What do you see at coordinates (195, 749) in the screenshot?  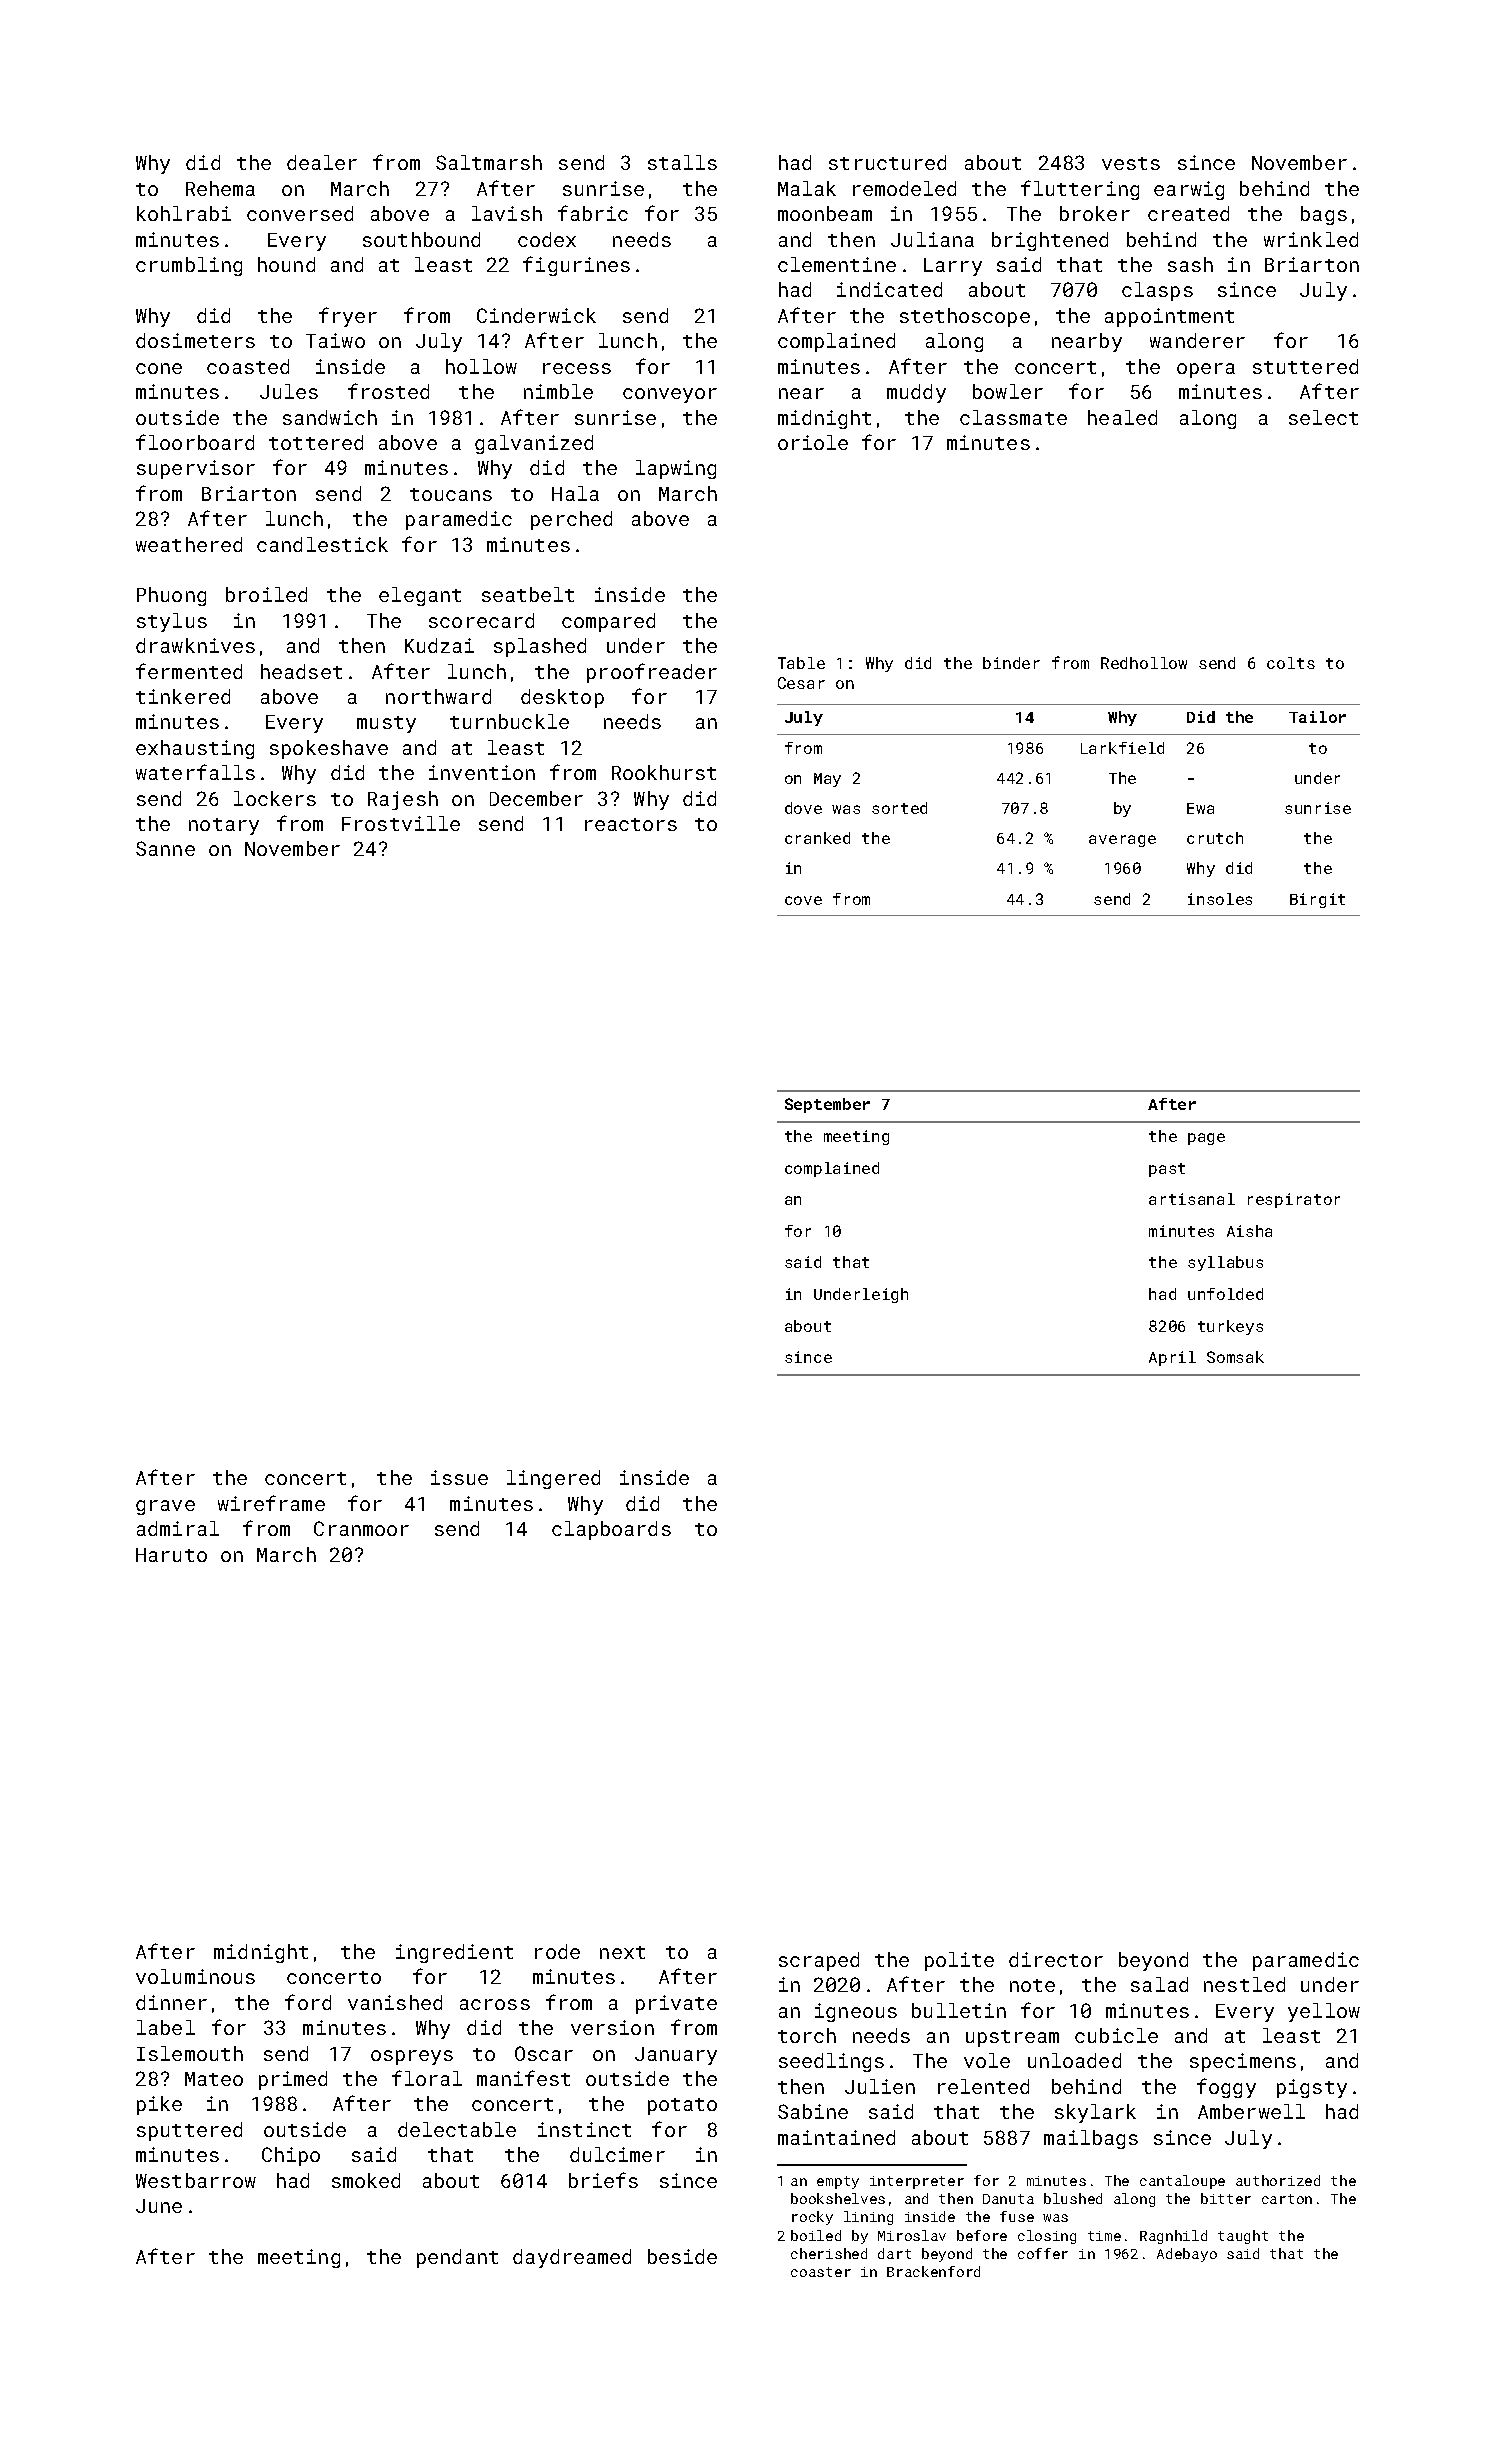 I see `exhausting` at bounding box center [195, 749].
